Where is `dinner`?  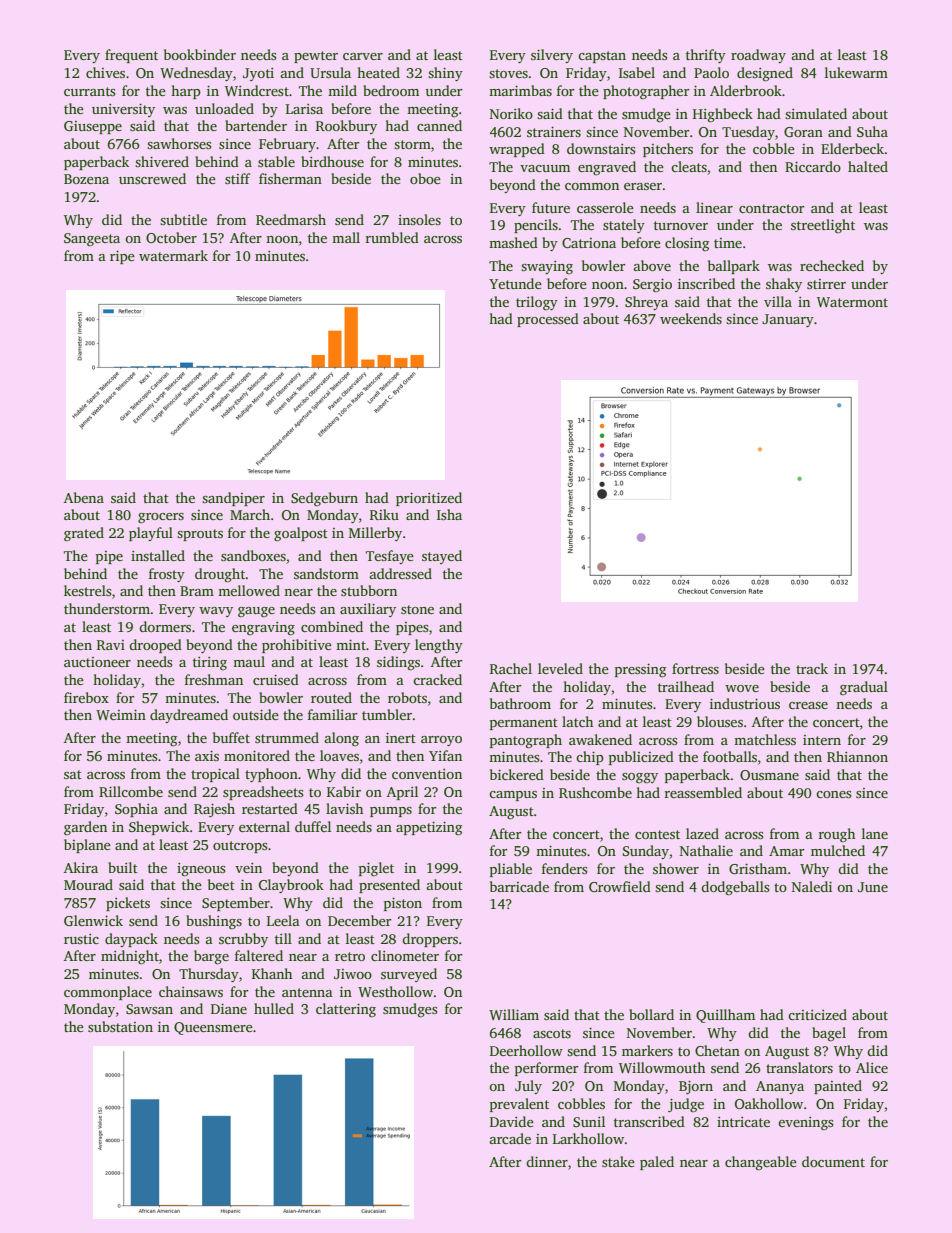
dinner is located at coordinates (547, 1161).
